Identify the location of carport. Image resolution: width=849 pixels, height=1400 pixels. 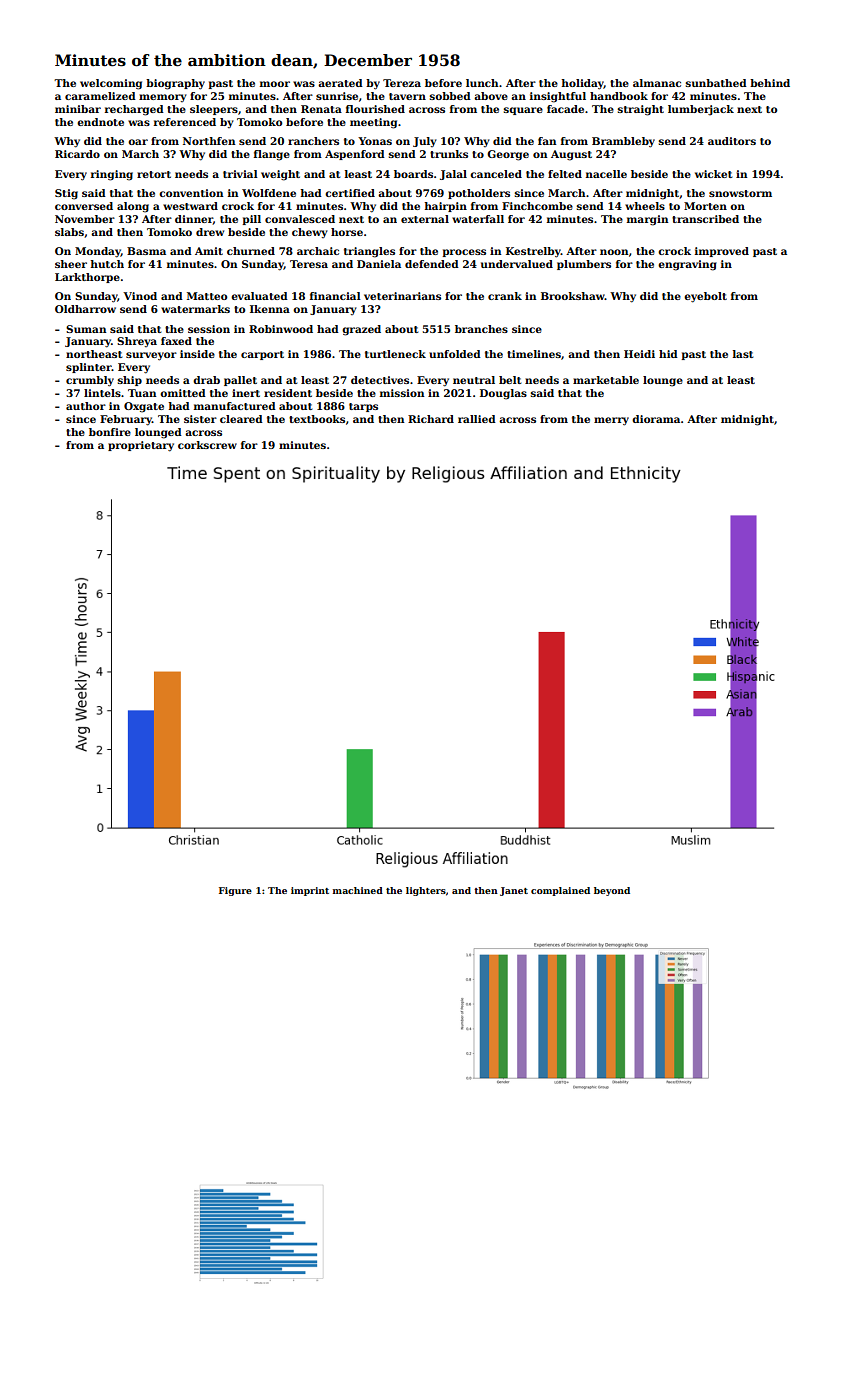
(262, 355).
